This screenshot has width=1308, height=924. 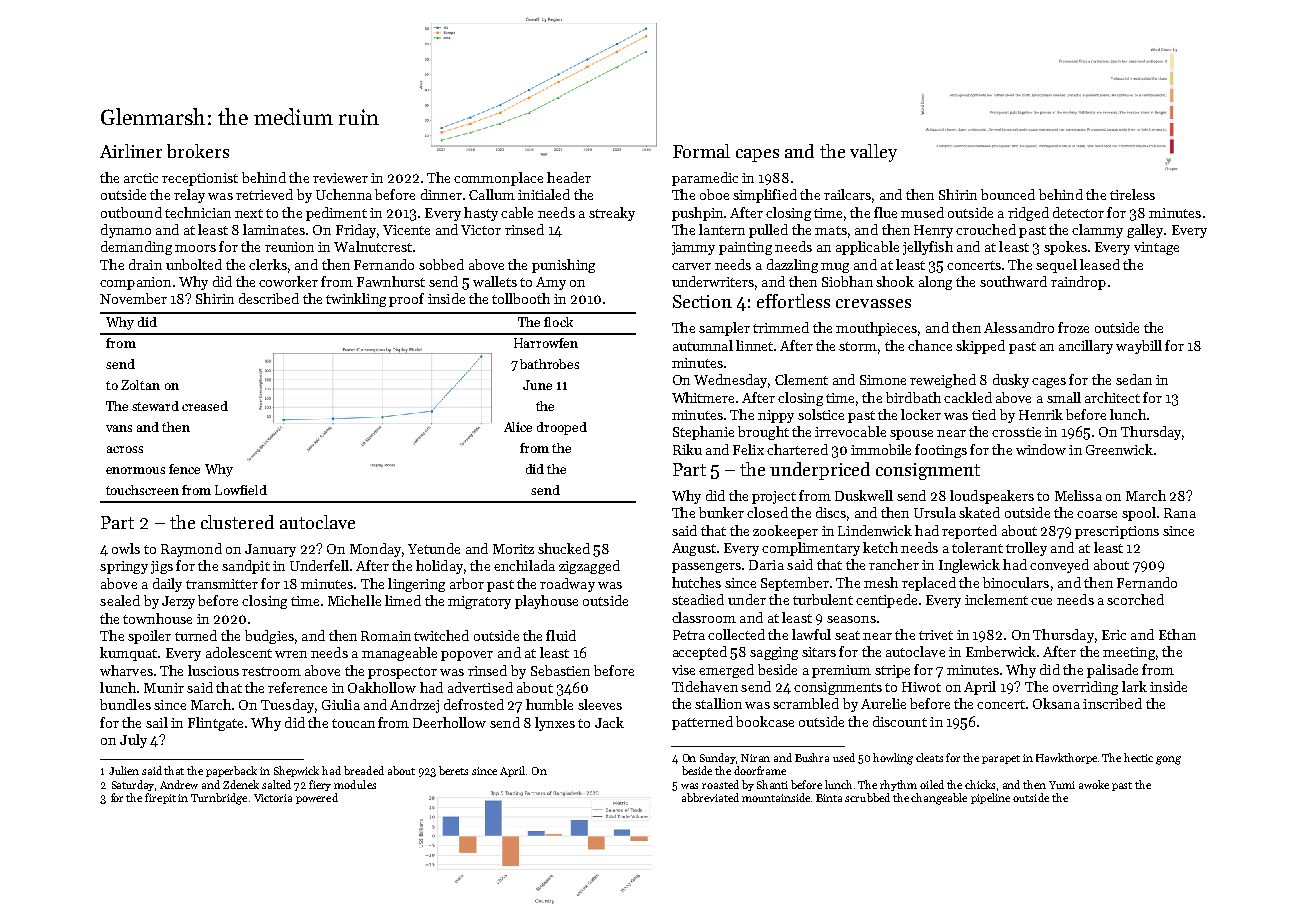 I want to click on wren, so click(x=291, y=654).
